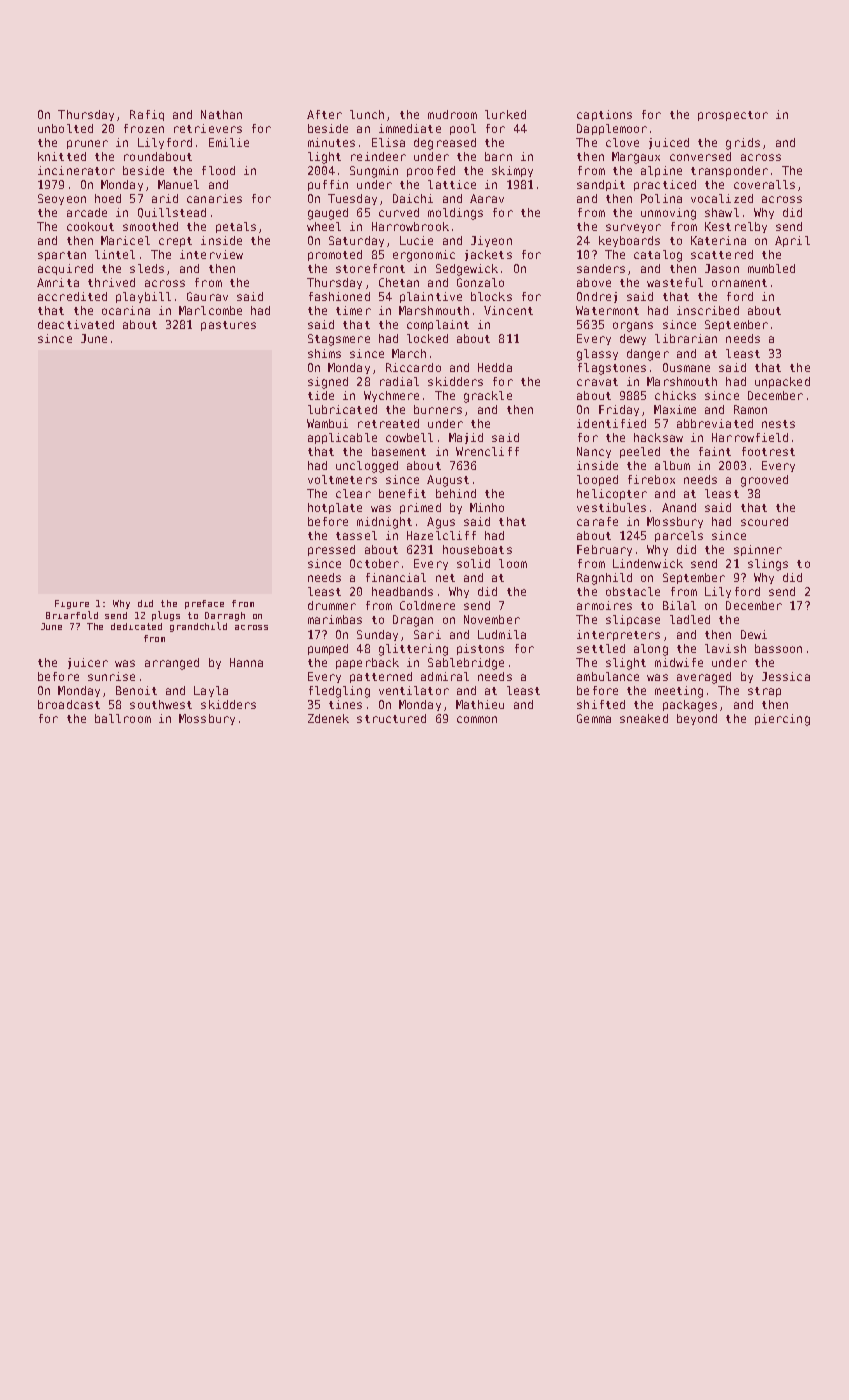 The image size is (849, 1400). What do you see at coordinates (764, 184) in the image?
I see `coveralls` at bounding box center [764, 184].
